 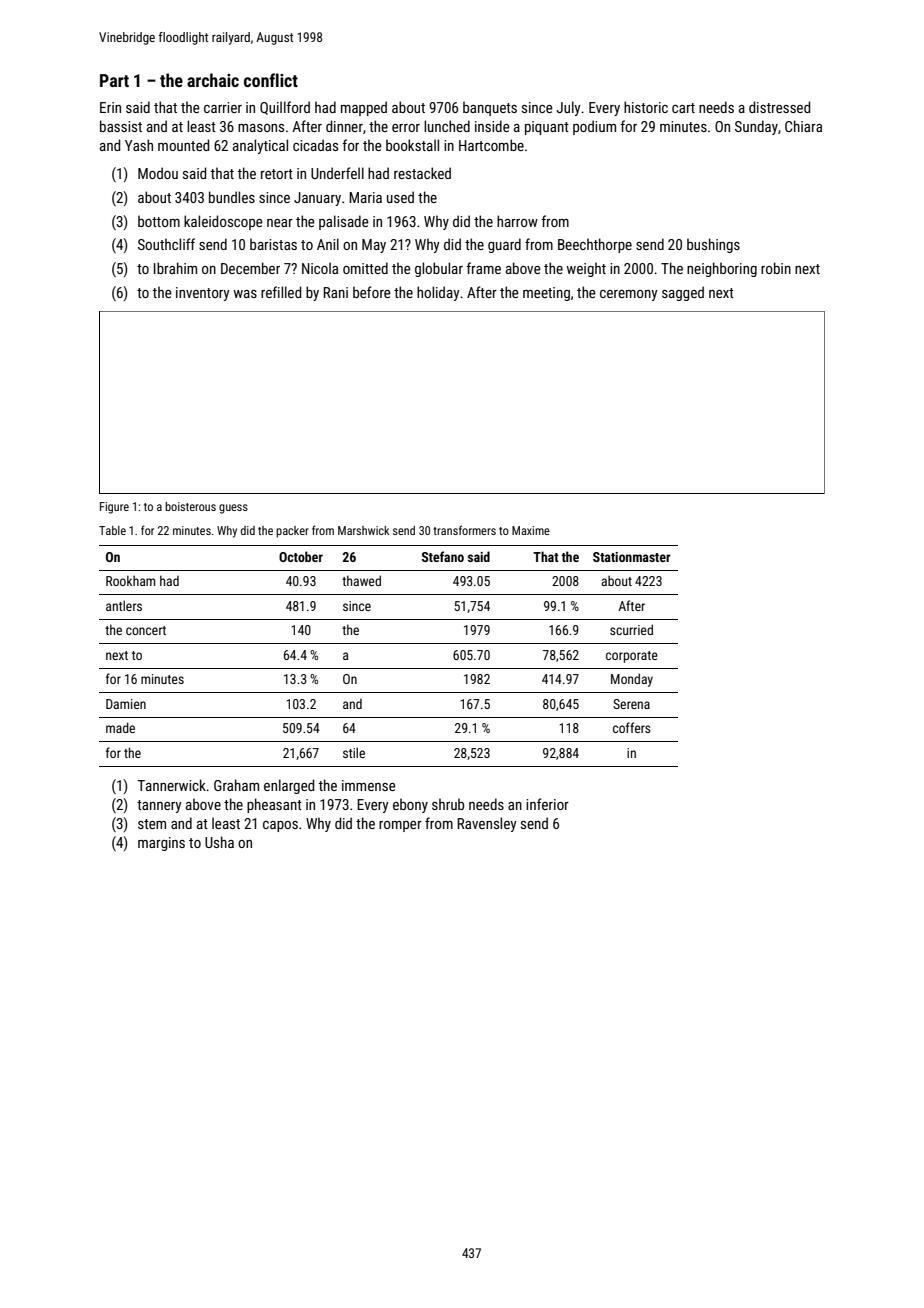 What do you see at coordinates (335, 292) in the screenshot?
I see `Rani` at bounding box center [335, 292].
